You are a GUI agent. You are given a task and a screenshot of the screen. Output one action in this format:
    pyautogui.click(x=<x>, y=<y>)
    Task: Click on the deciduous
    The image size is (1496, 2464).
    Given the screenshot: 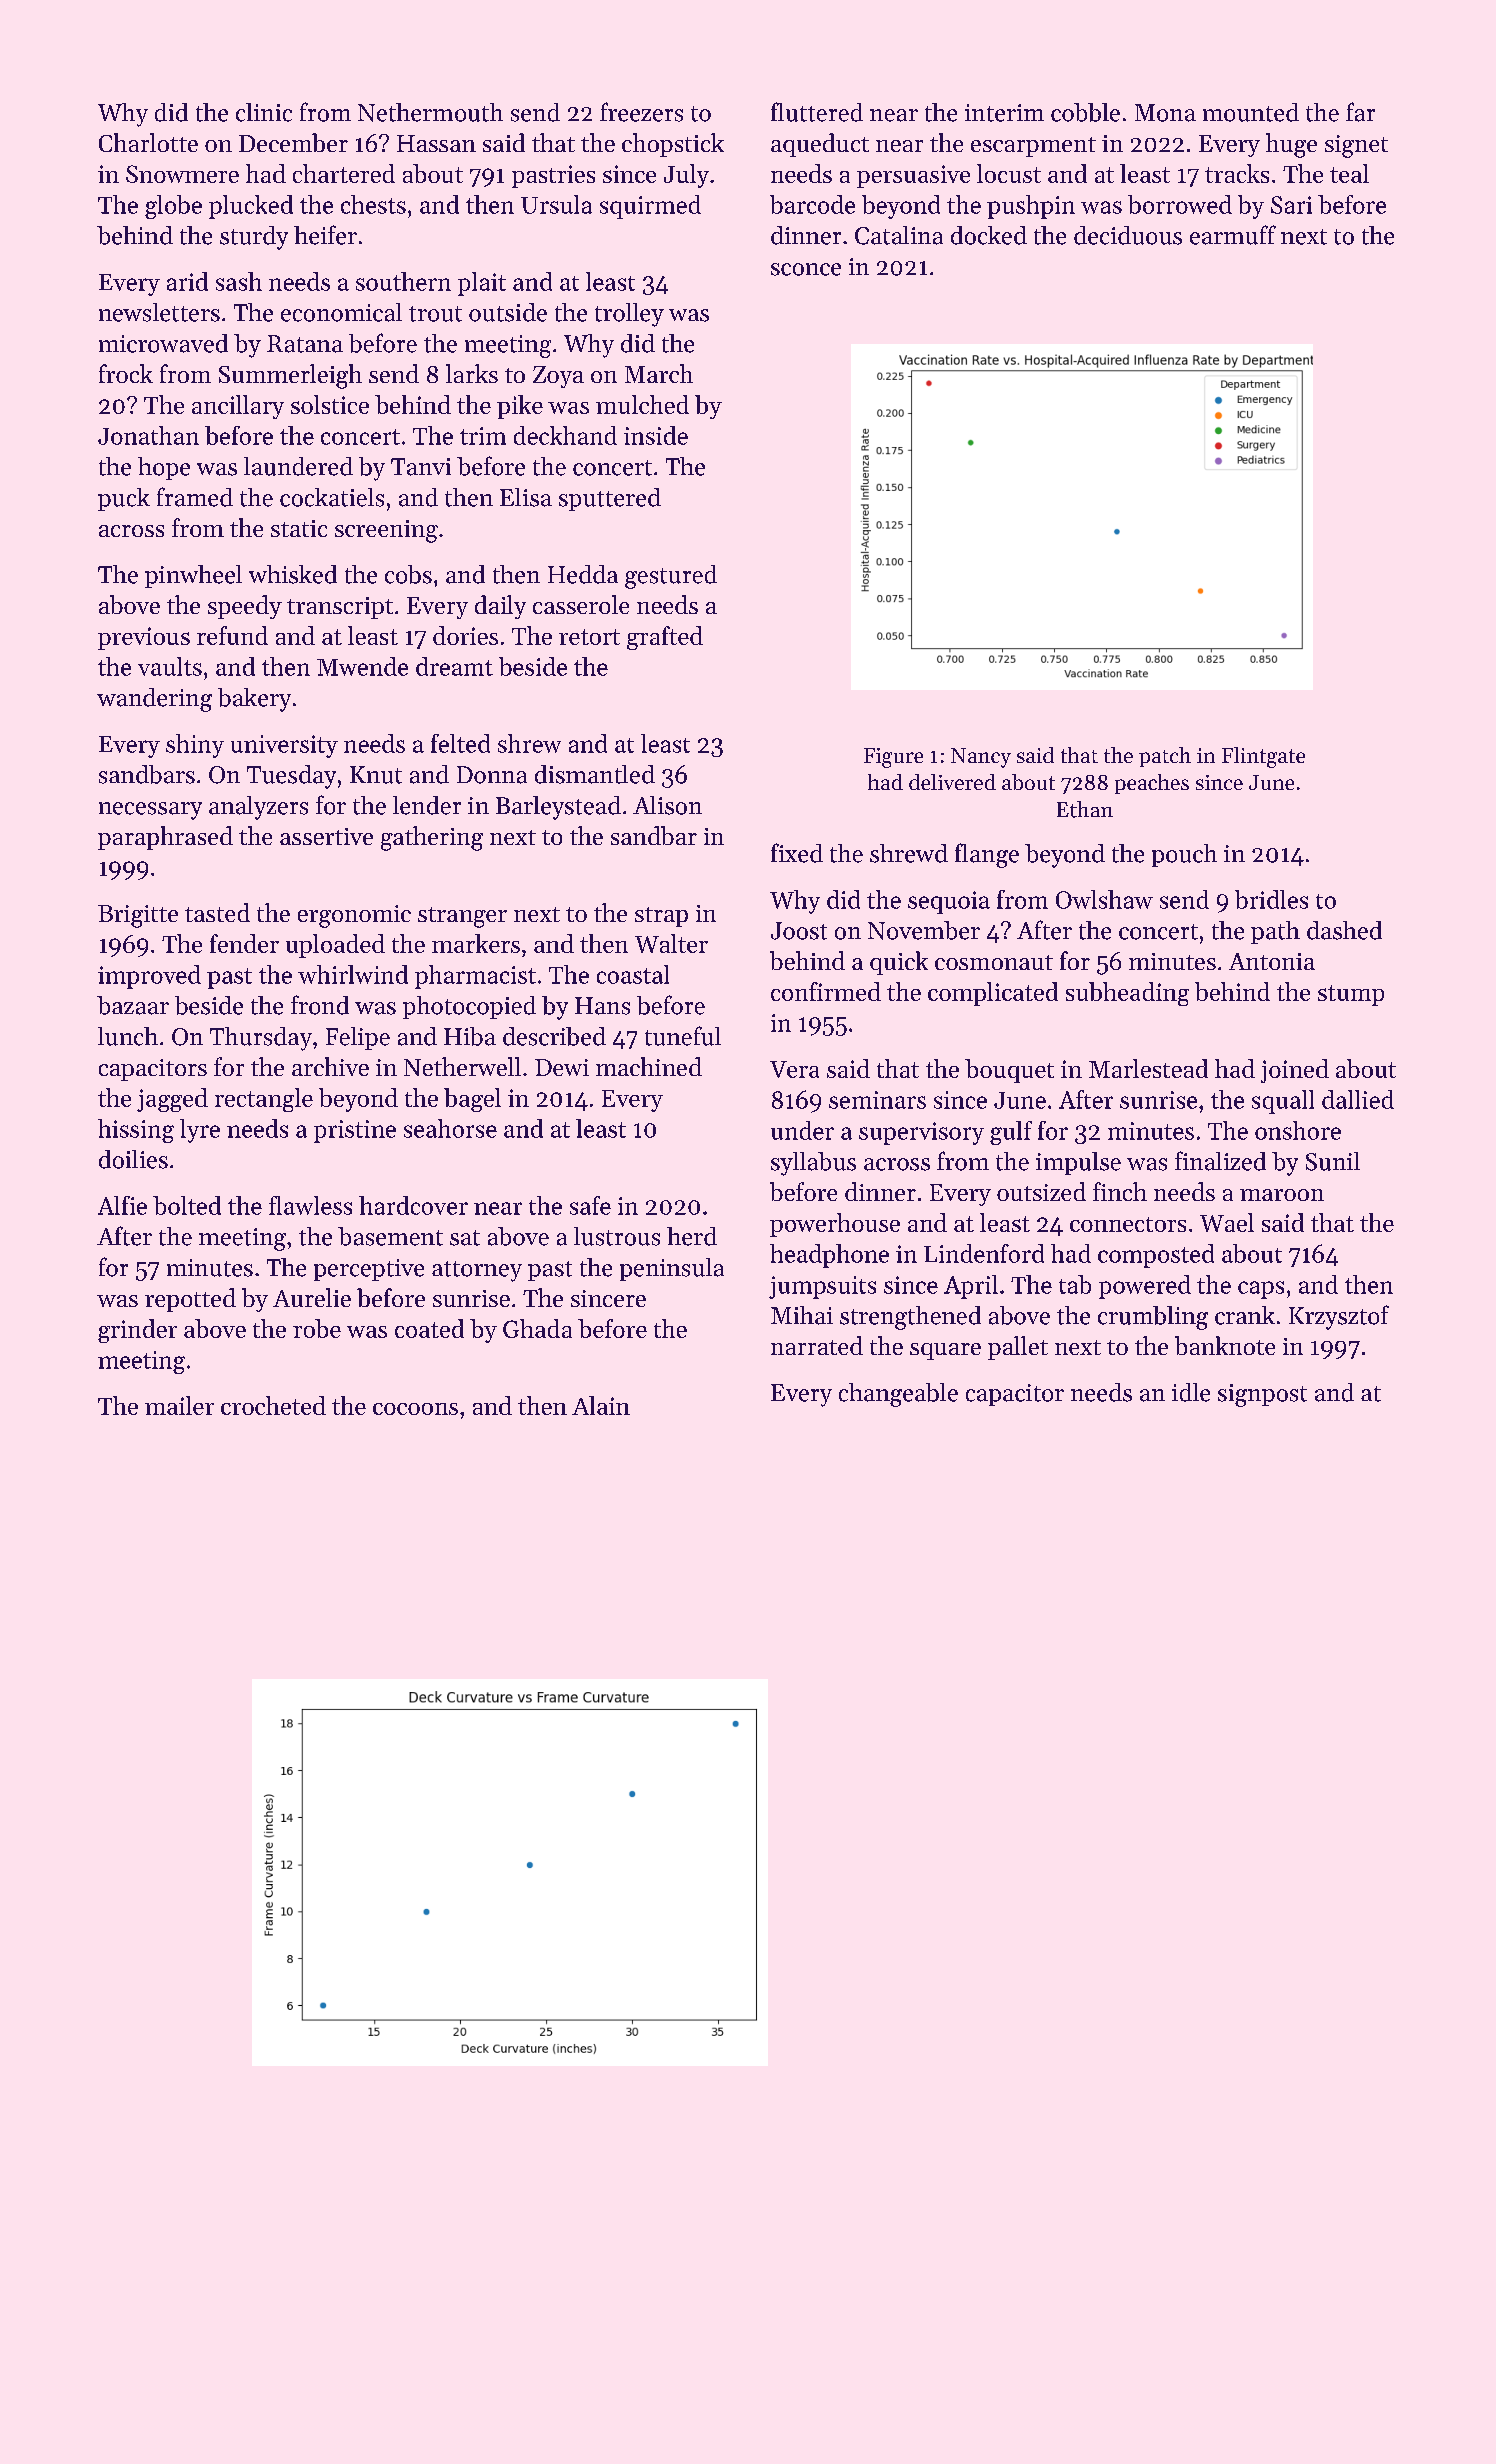 What is the action you would take?
    pyautogui.click(x=1128, y=235)
